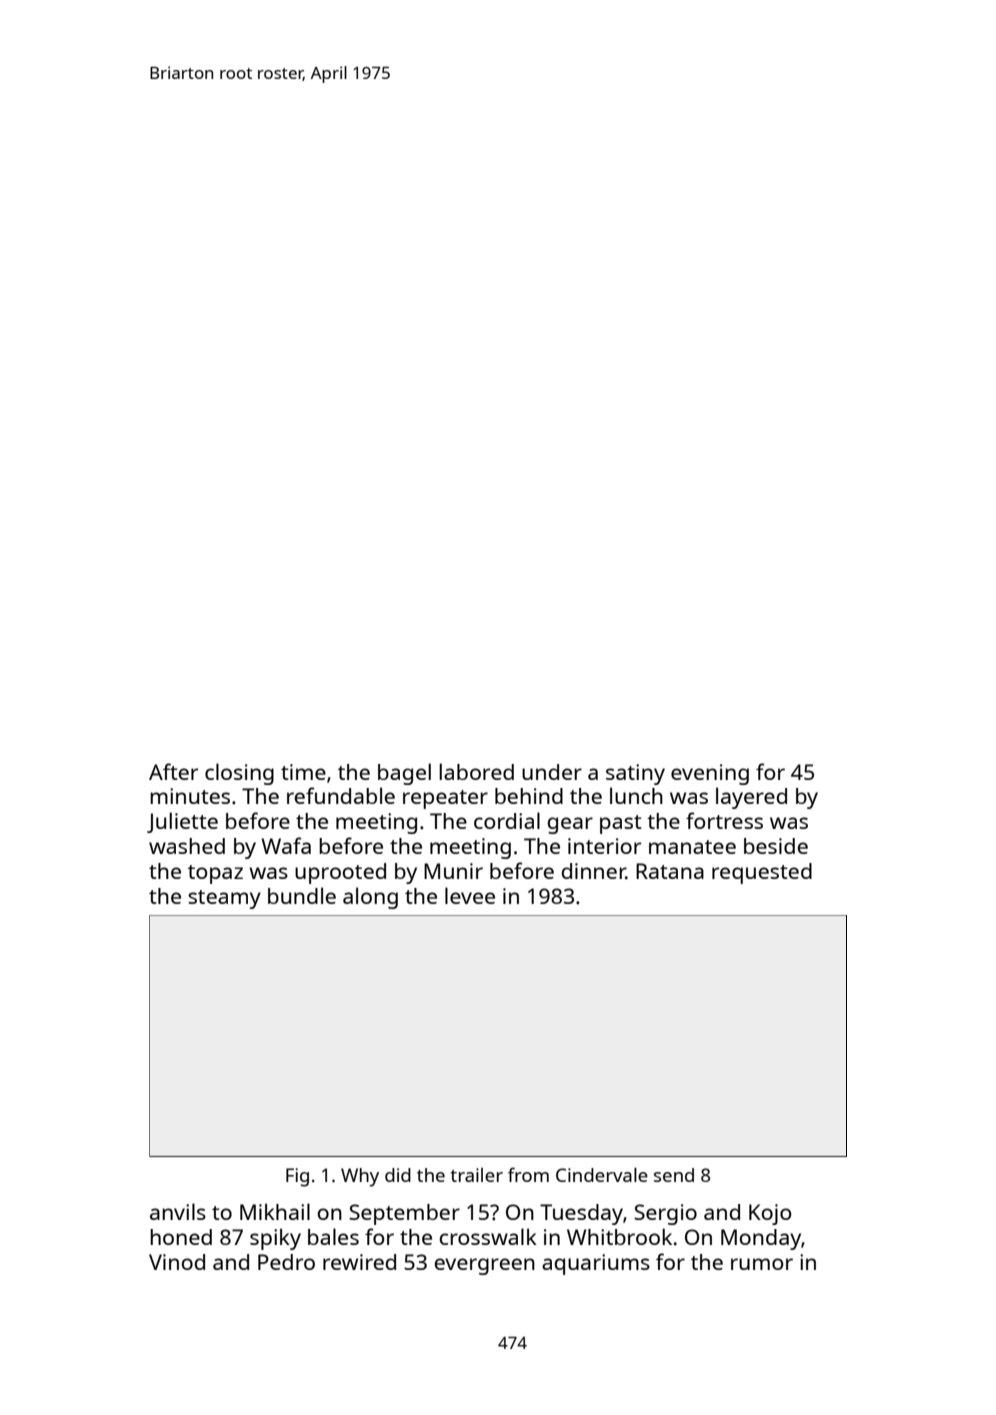 The height and width of the page is (1415, 996). Describe the element at coordinates (173, 771) in the page. I see `After` at that location.
